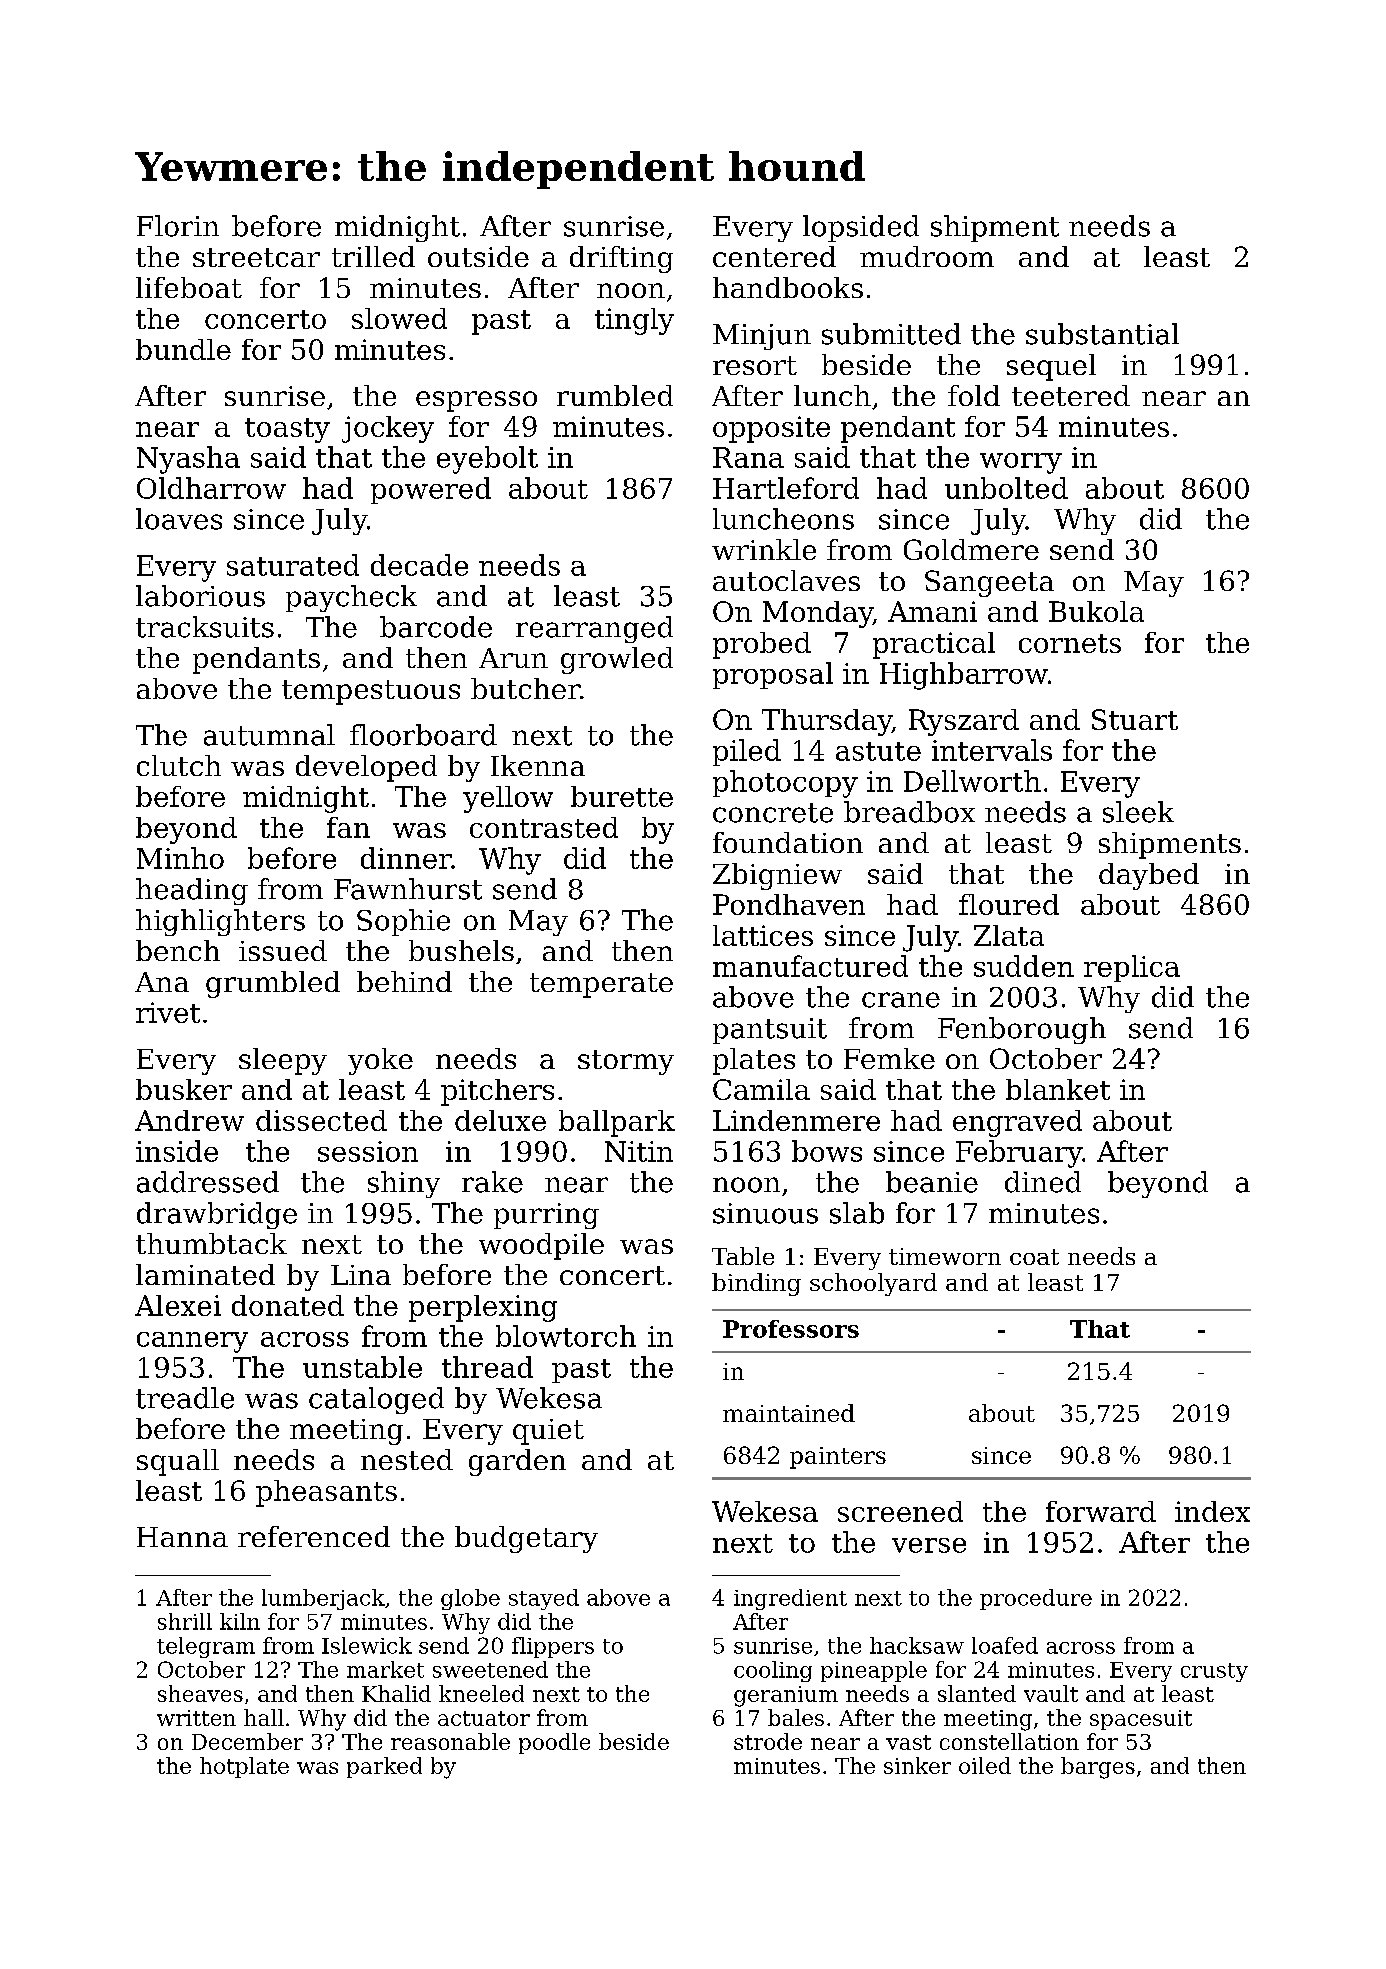 This page has height=1969, width=1386. I want to click on hotplate, so click(244, 1767).
